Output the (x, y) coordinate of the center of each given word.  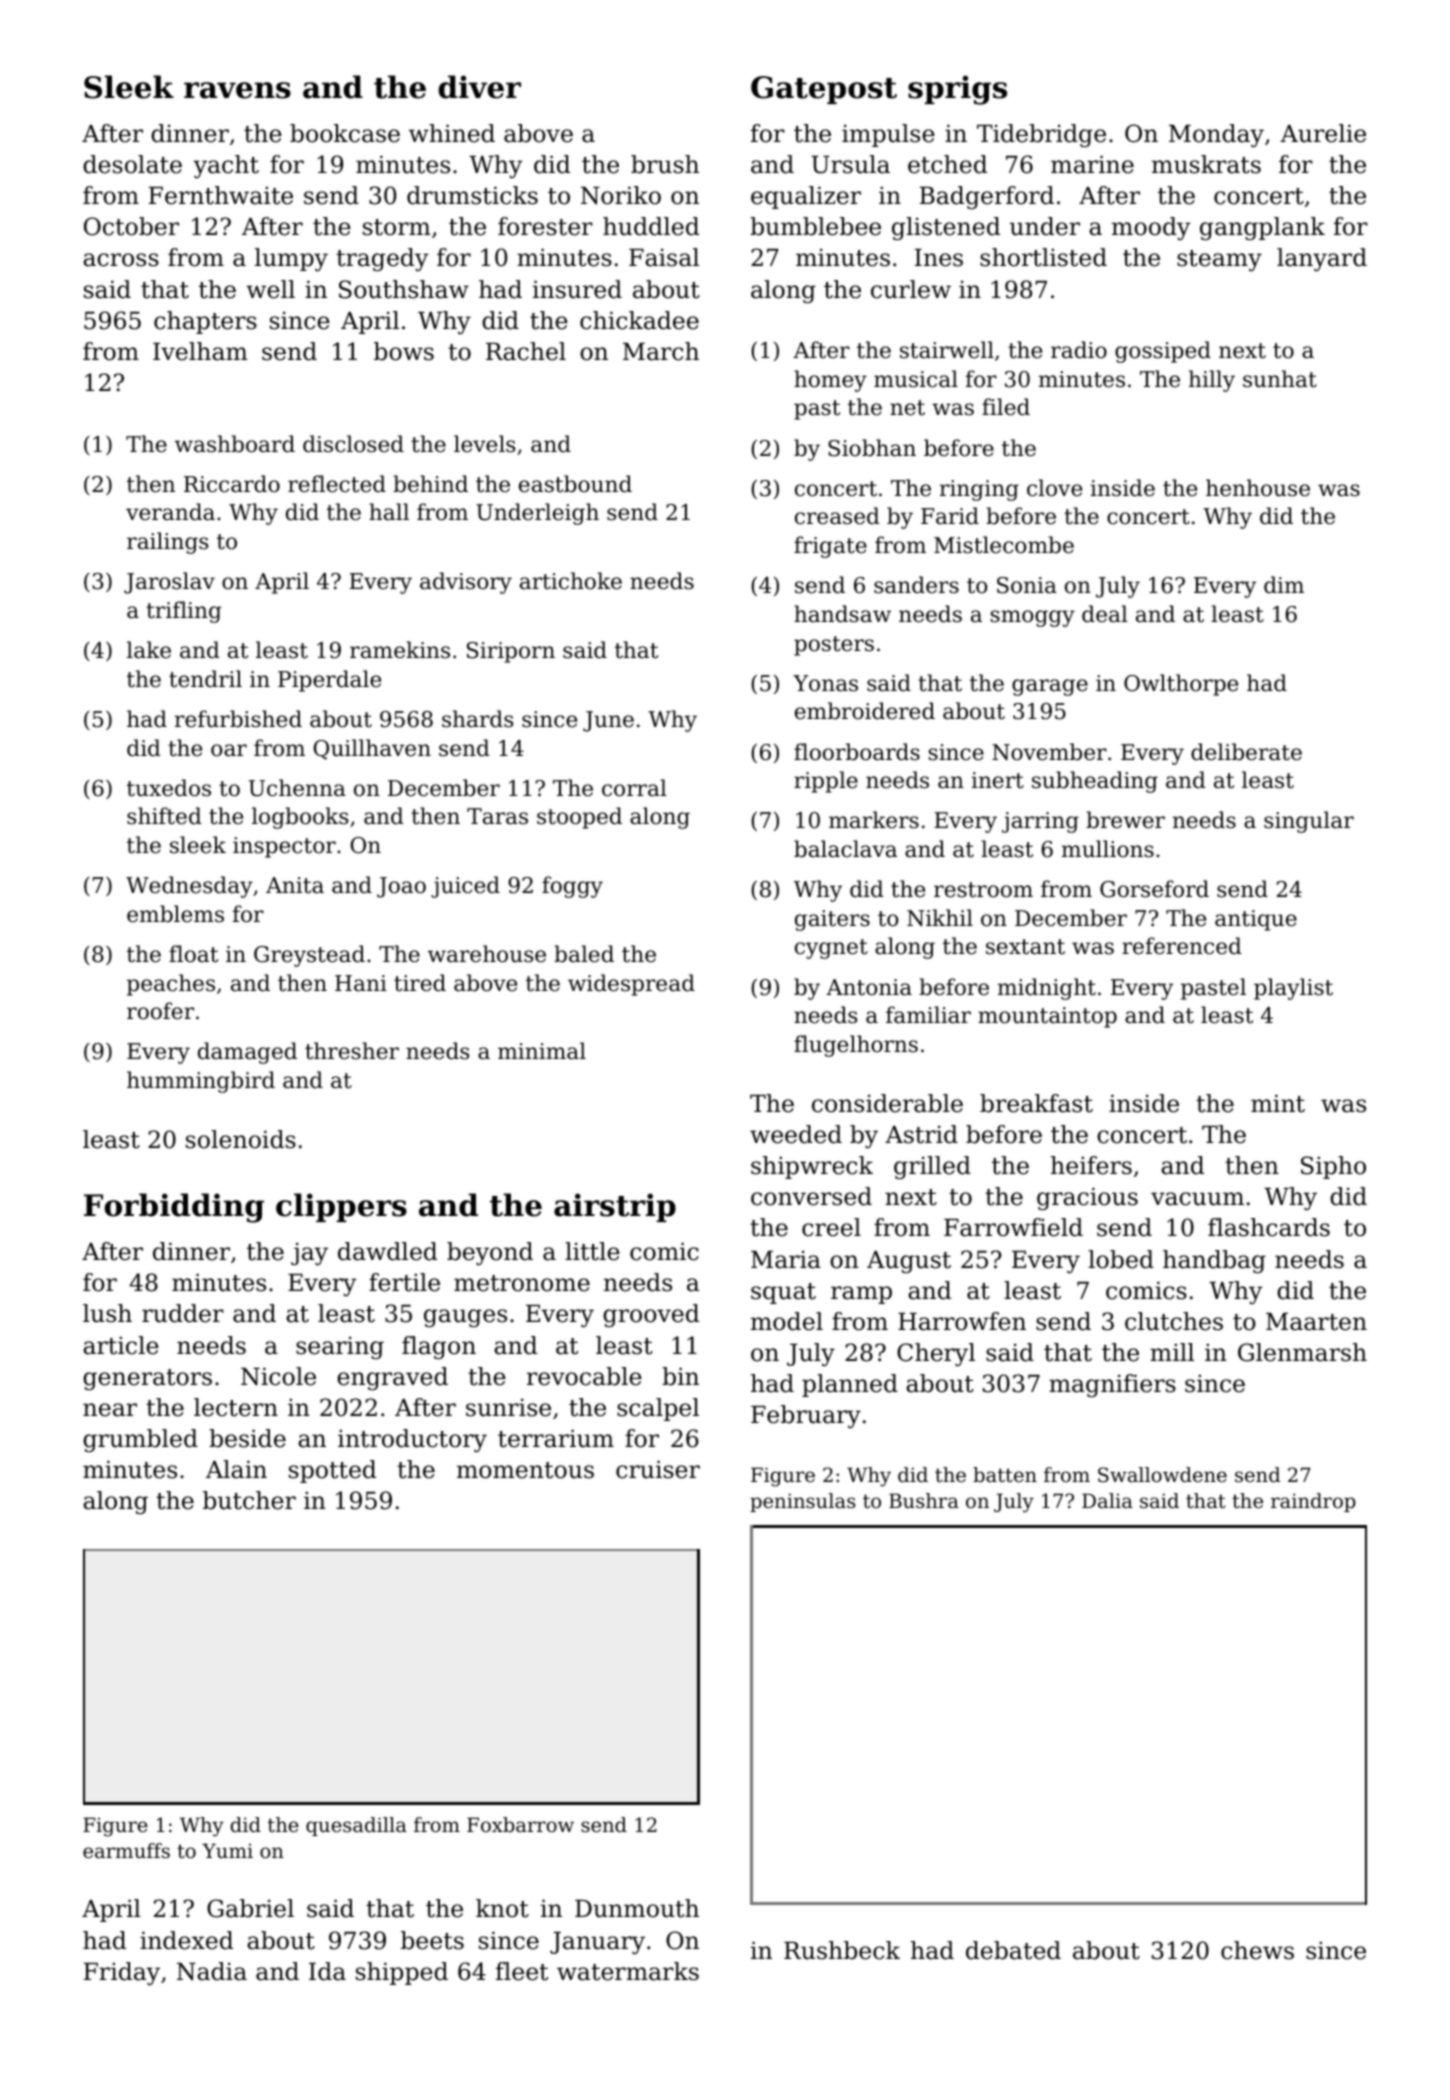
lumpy (291, 259)
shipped (402, 1973)
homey (830, 381)
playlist (1293, 989)
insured (577, 289)
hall (389, 512)
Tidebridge (1041, 135)
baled (584, 954)
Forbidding (174, 1208)
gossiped (1163, 352)
